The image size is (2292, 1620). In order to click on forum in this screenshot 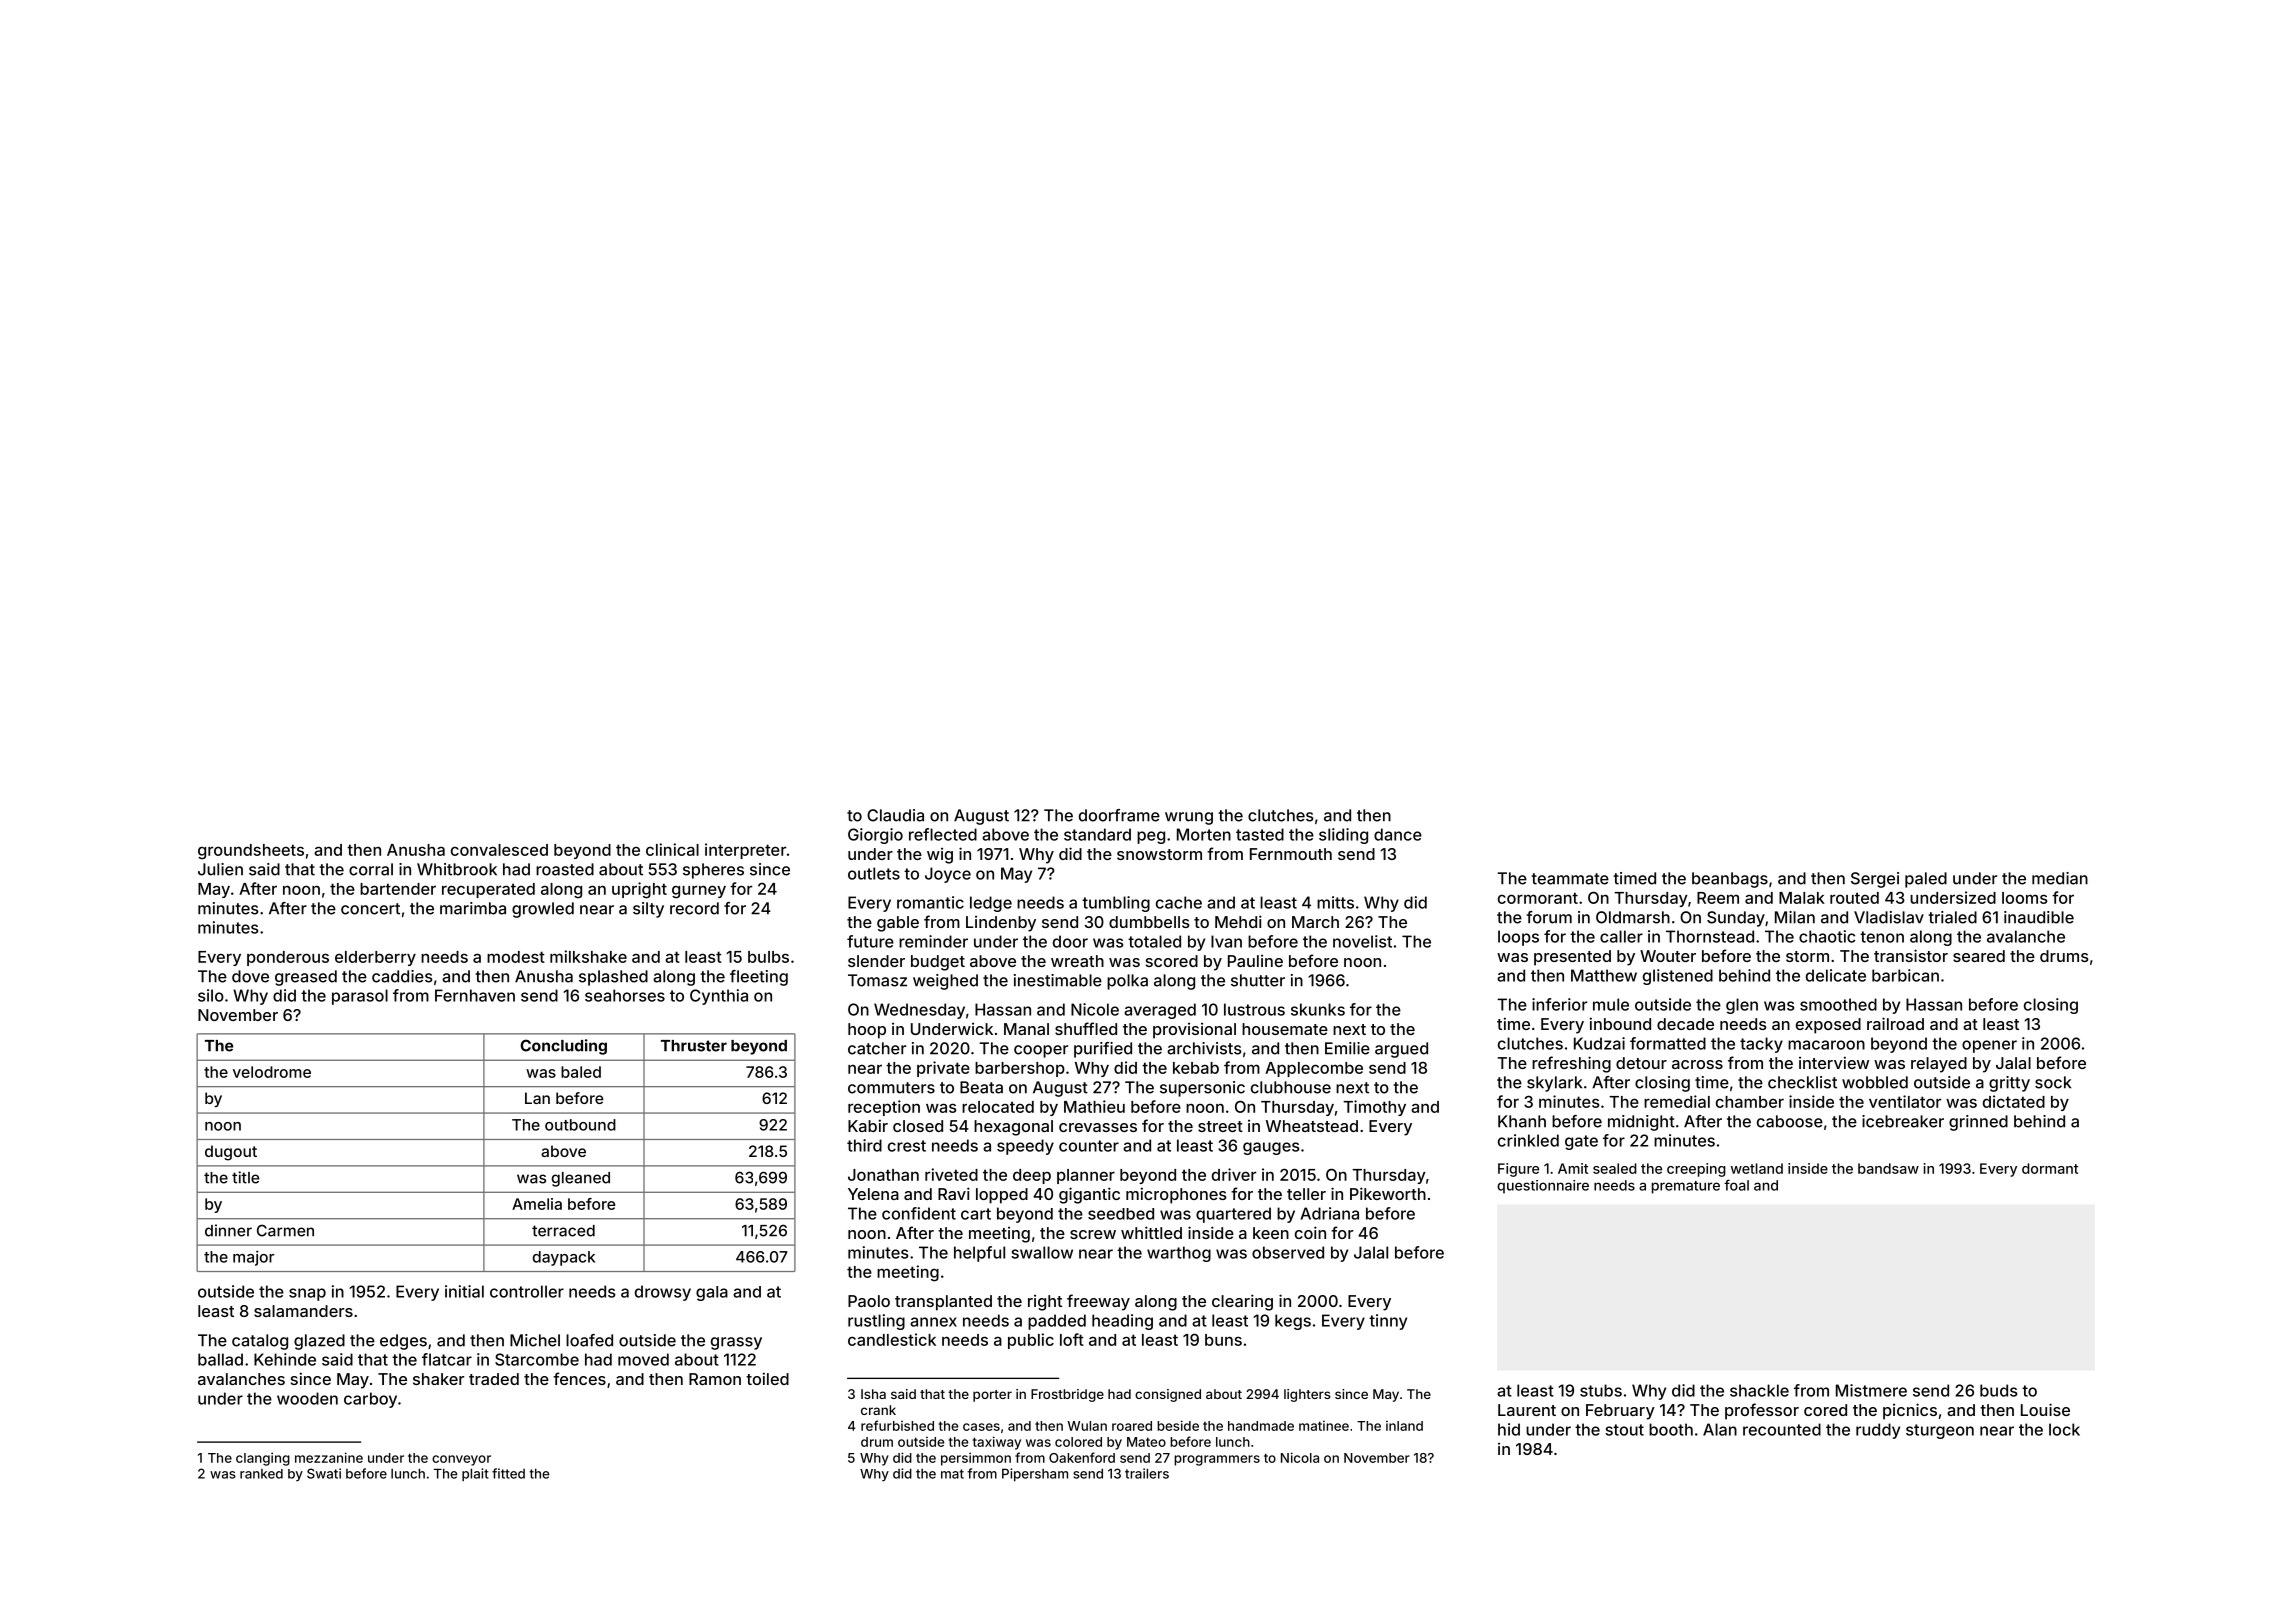, I will do `click(1549, 917)`.
